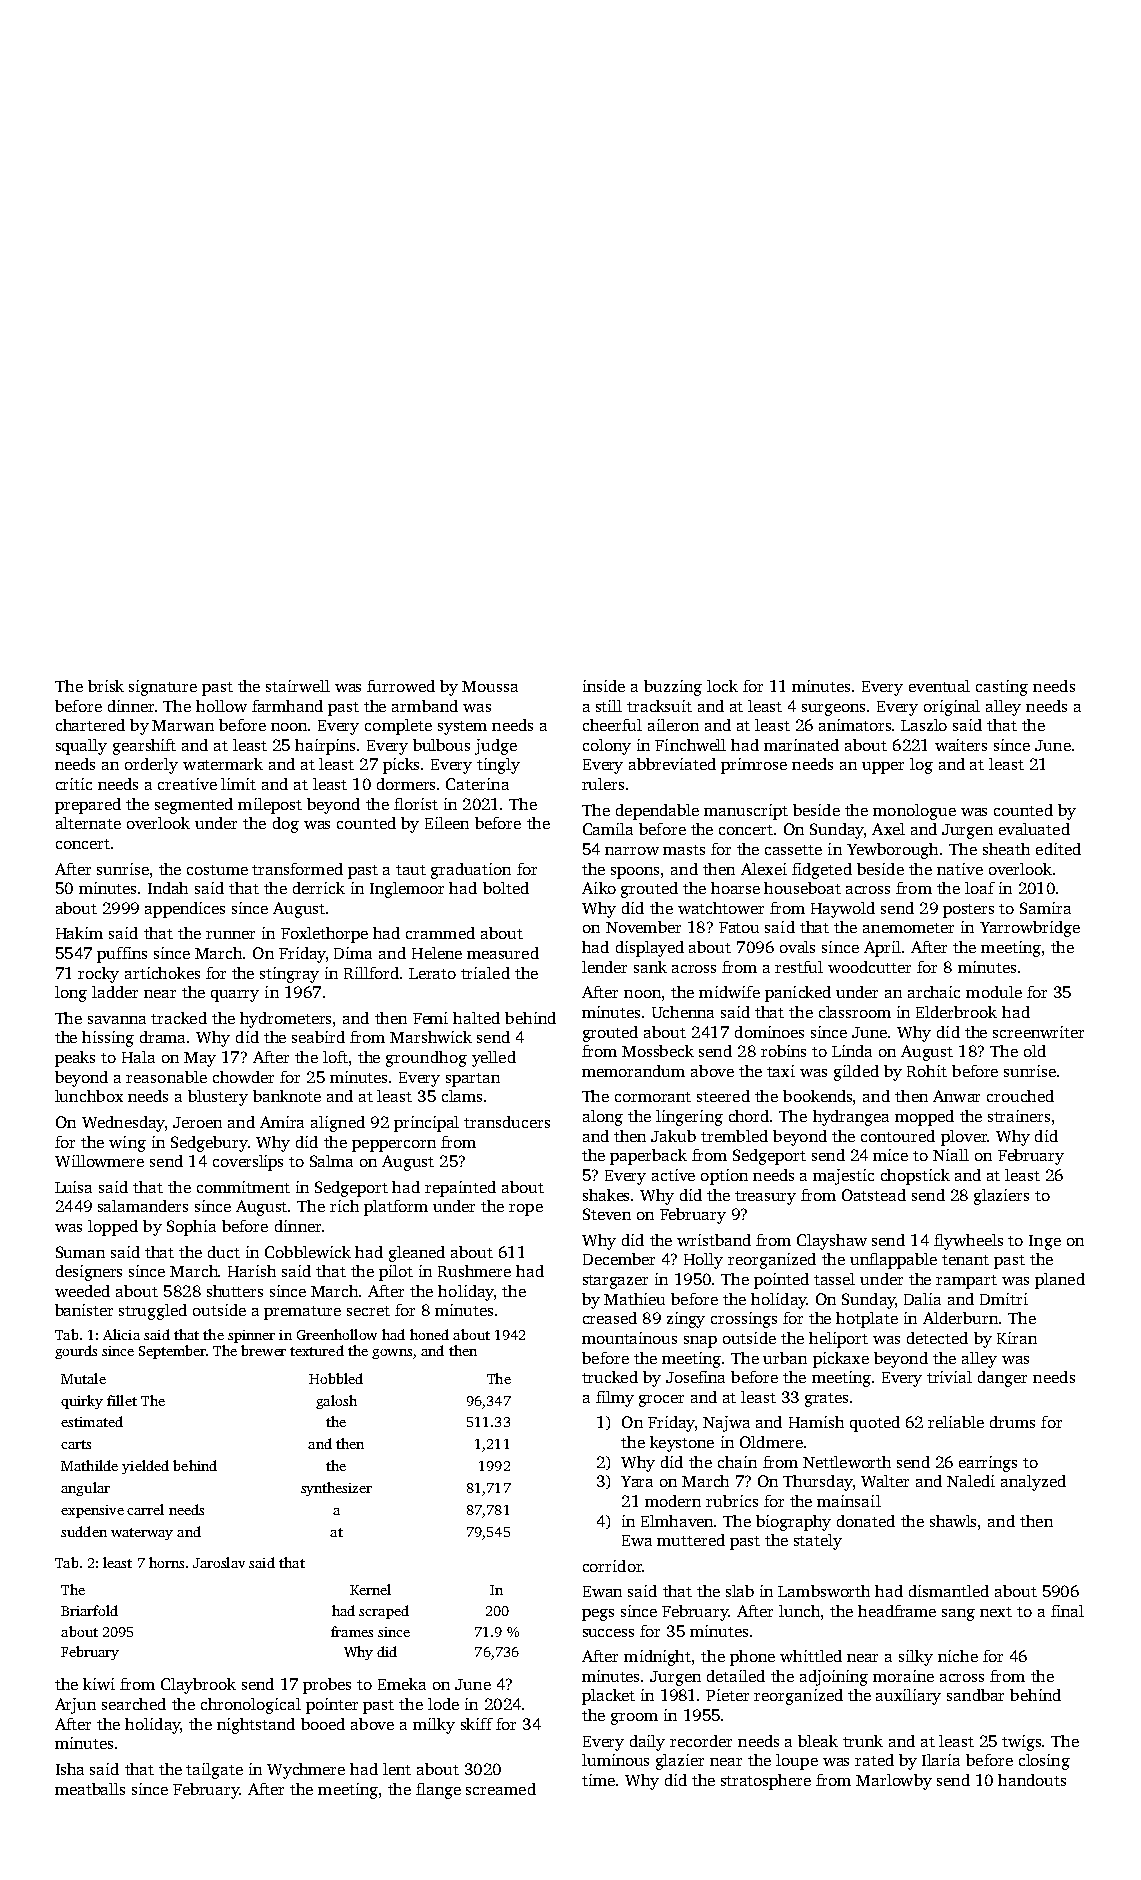 This page has height=1880, width=1141. What do you see at coordinates (490, 686) in the page?
I see `Moussa` at bounding box center [490, 686].
